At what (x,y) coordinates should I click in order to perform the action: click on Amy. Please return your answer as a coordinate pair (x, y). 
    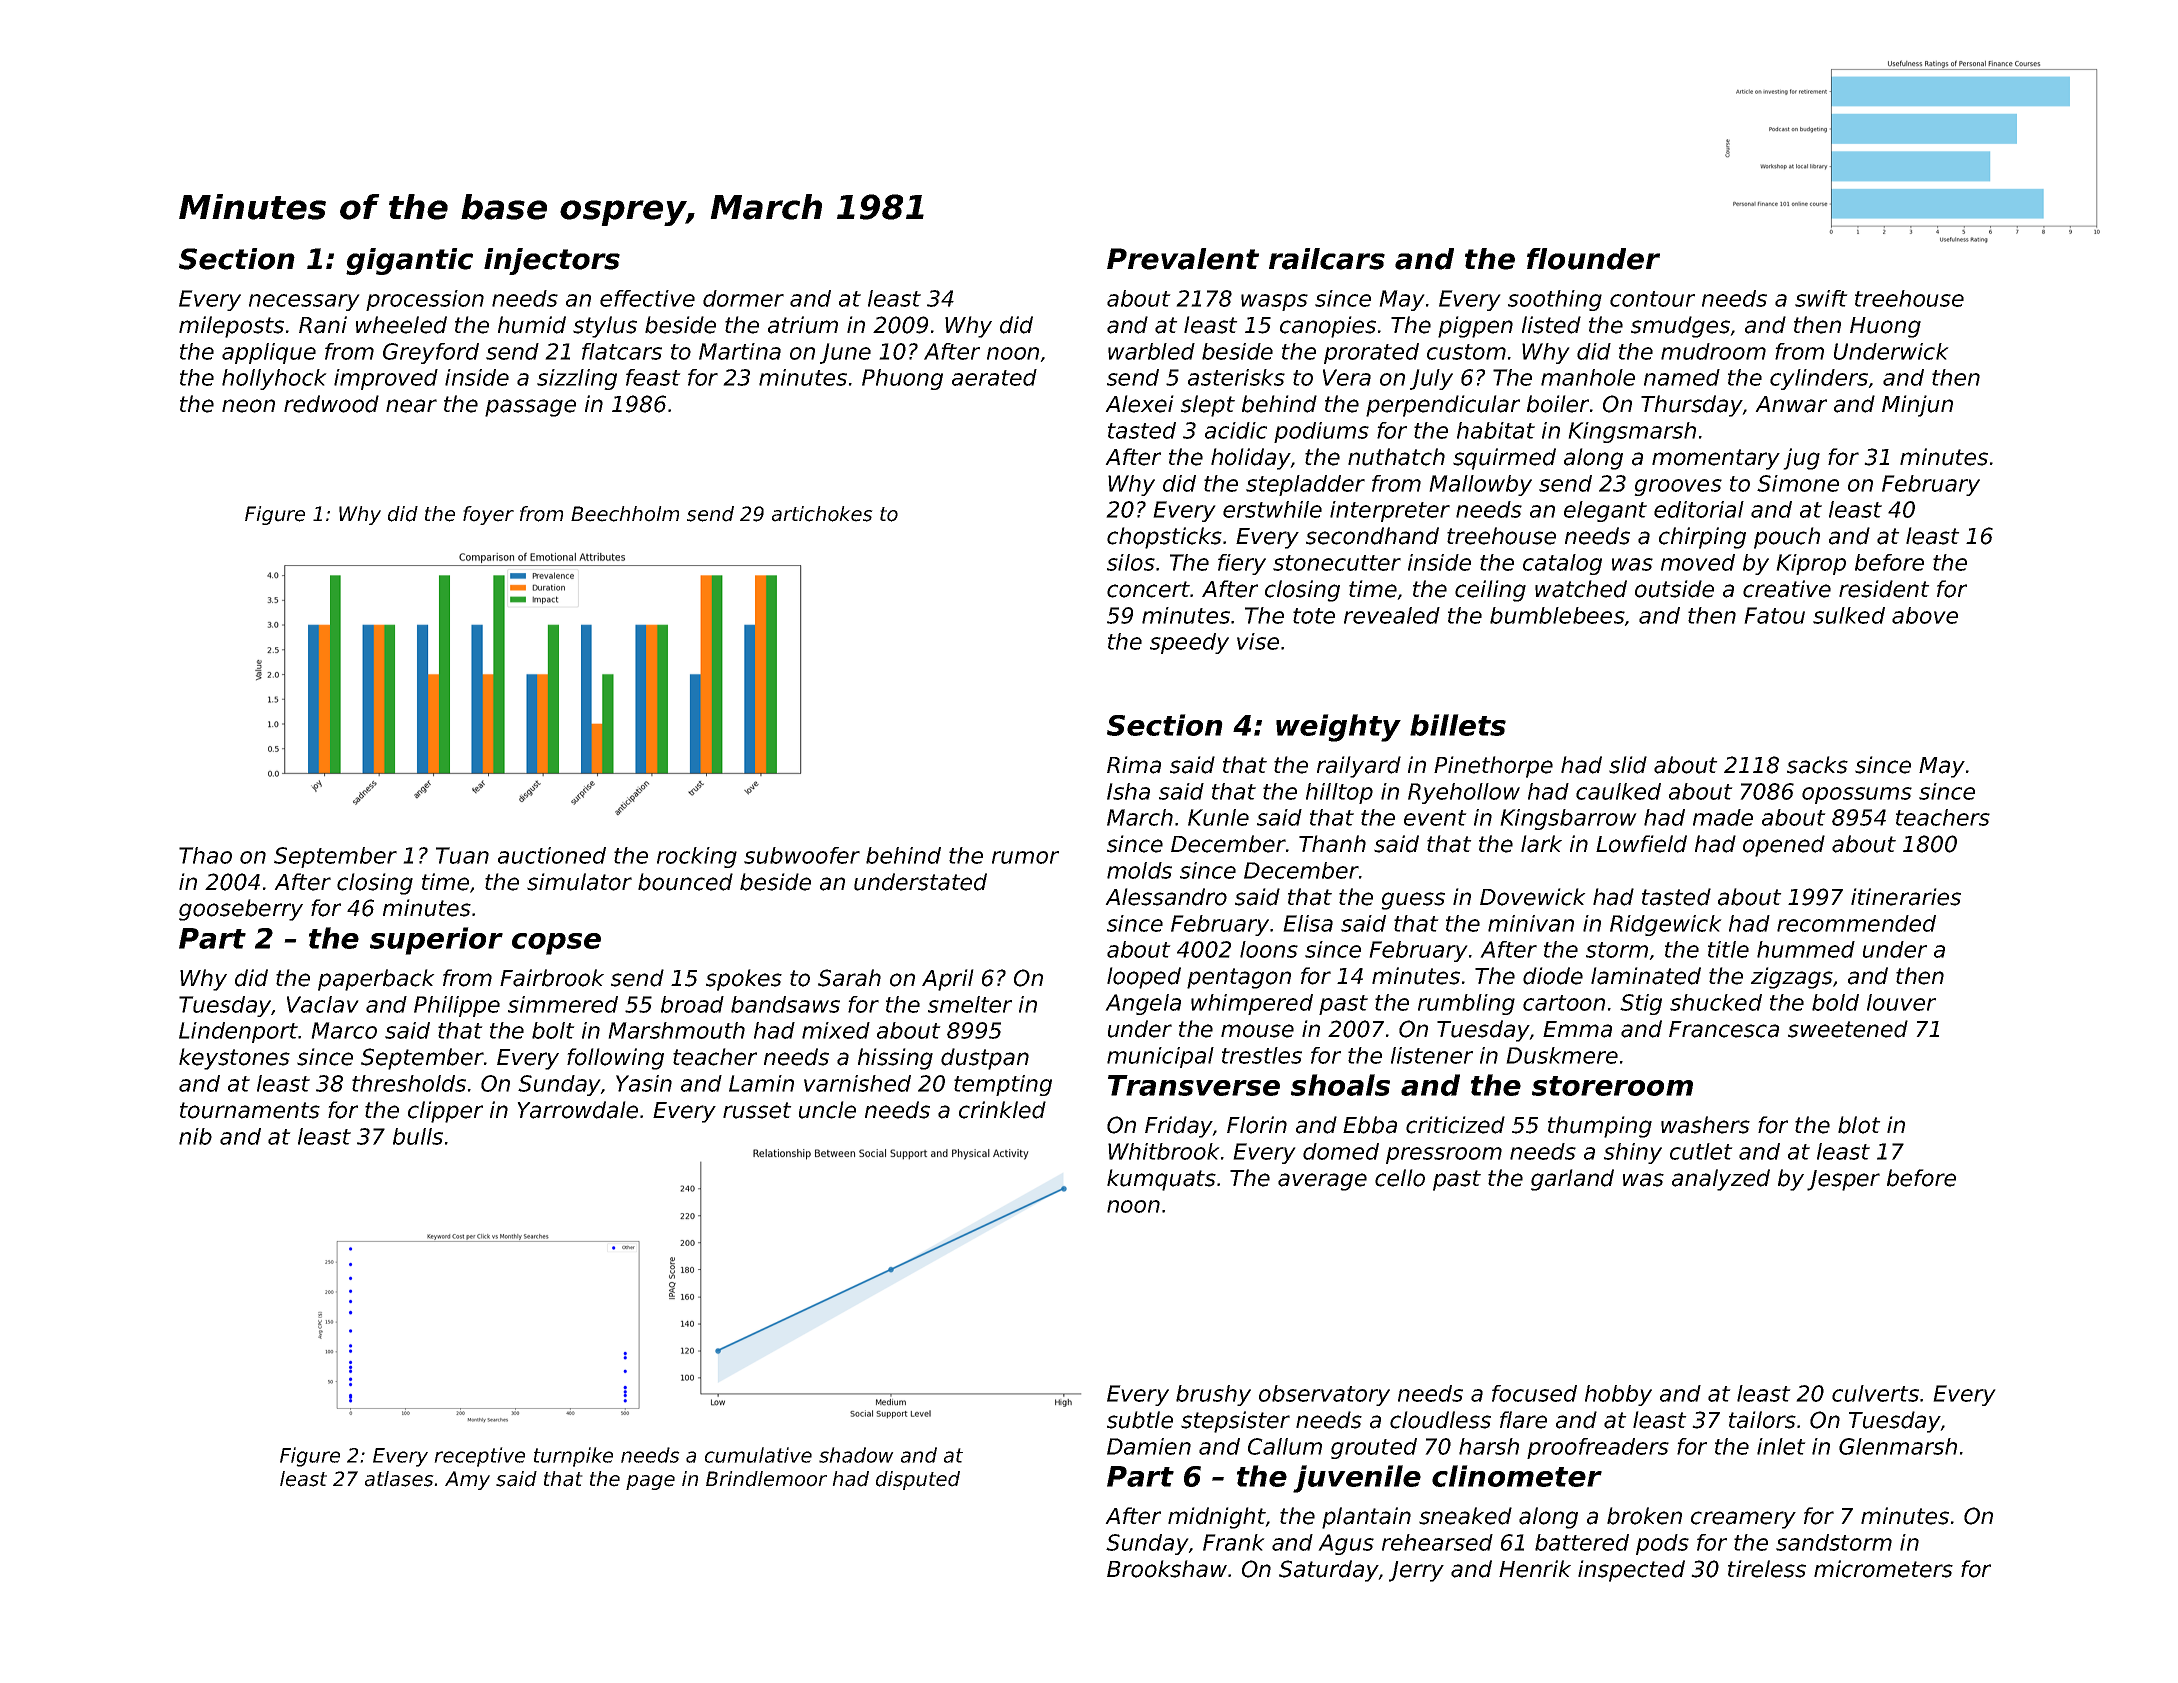
    Looking at the image, I should click on (467, 1480).
